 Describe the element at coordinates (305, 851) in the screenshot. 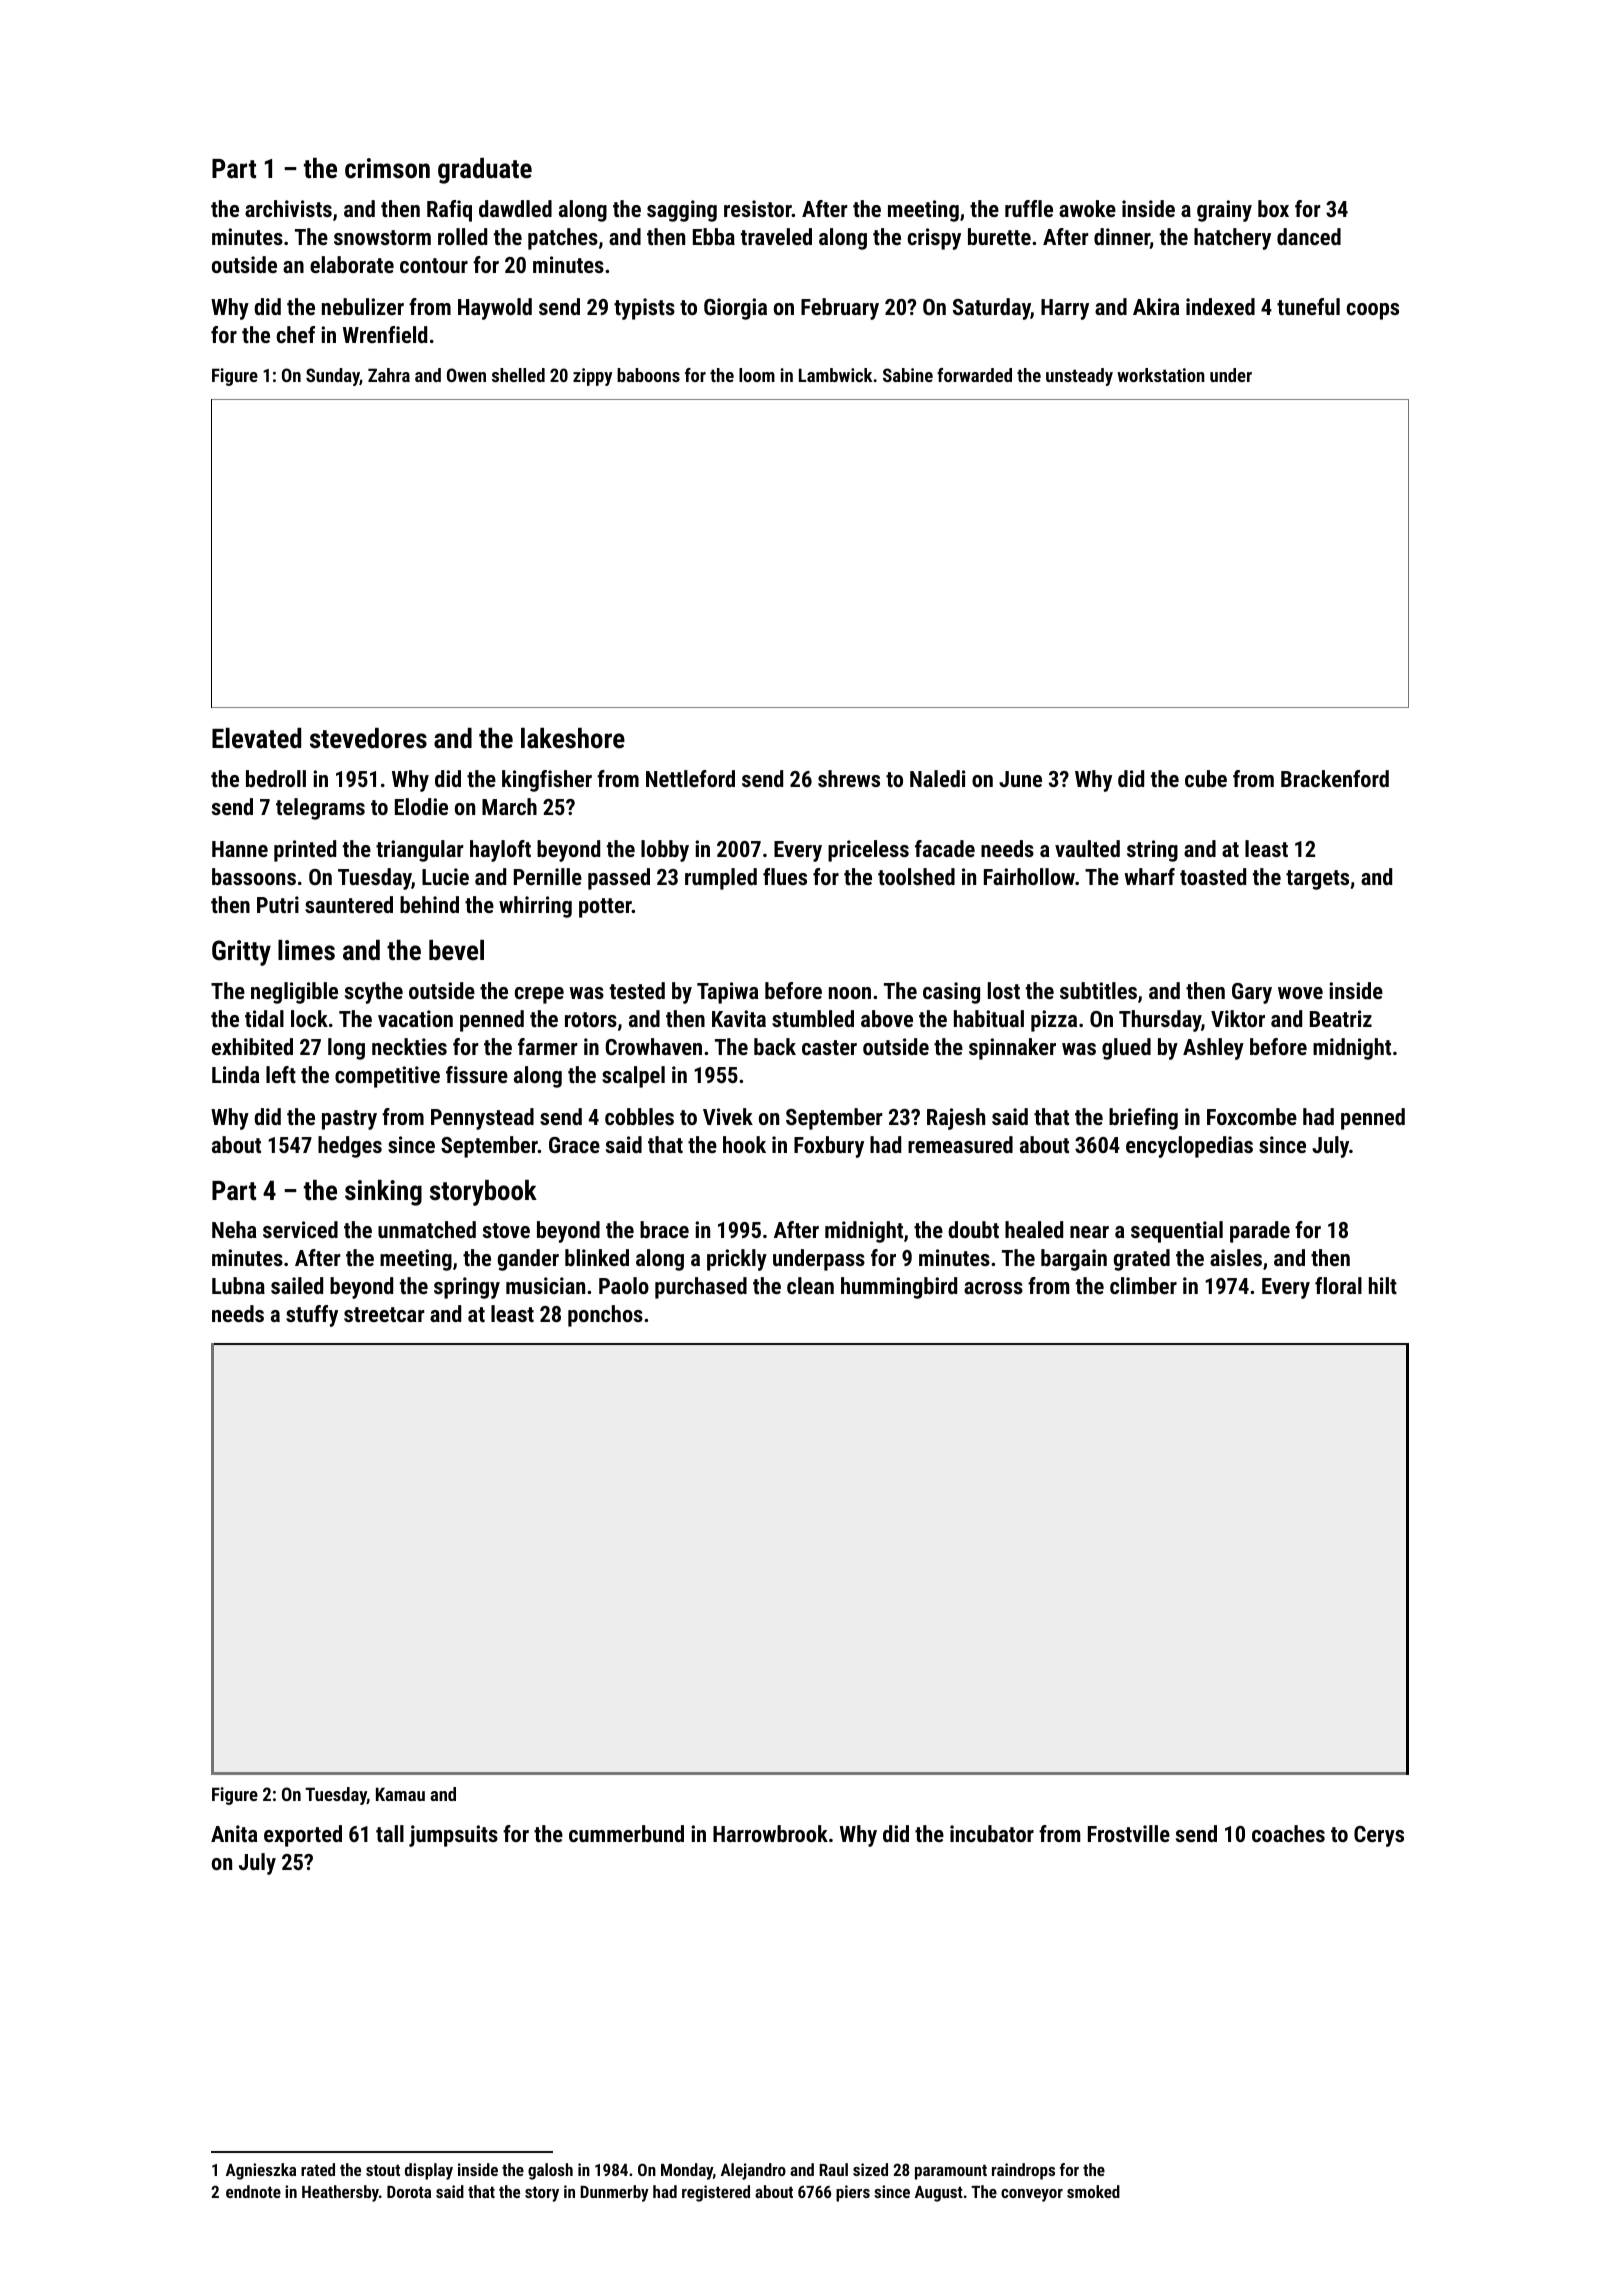

I see `printed` at that location.
